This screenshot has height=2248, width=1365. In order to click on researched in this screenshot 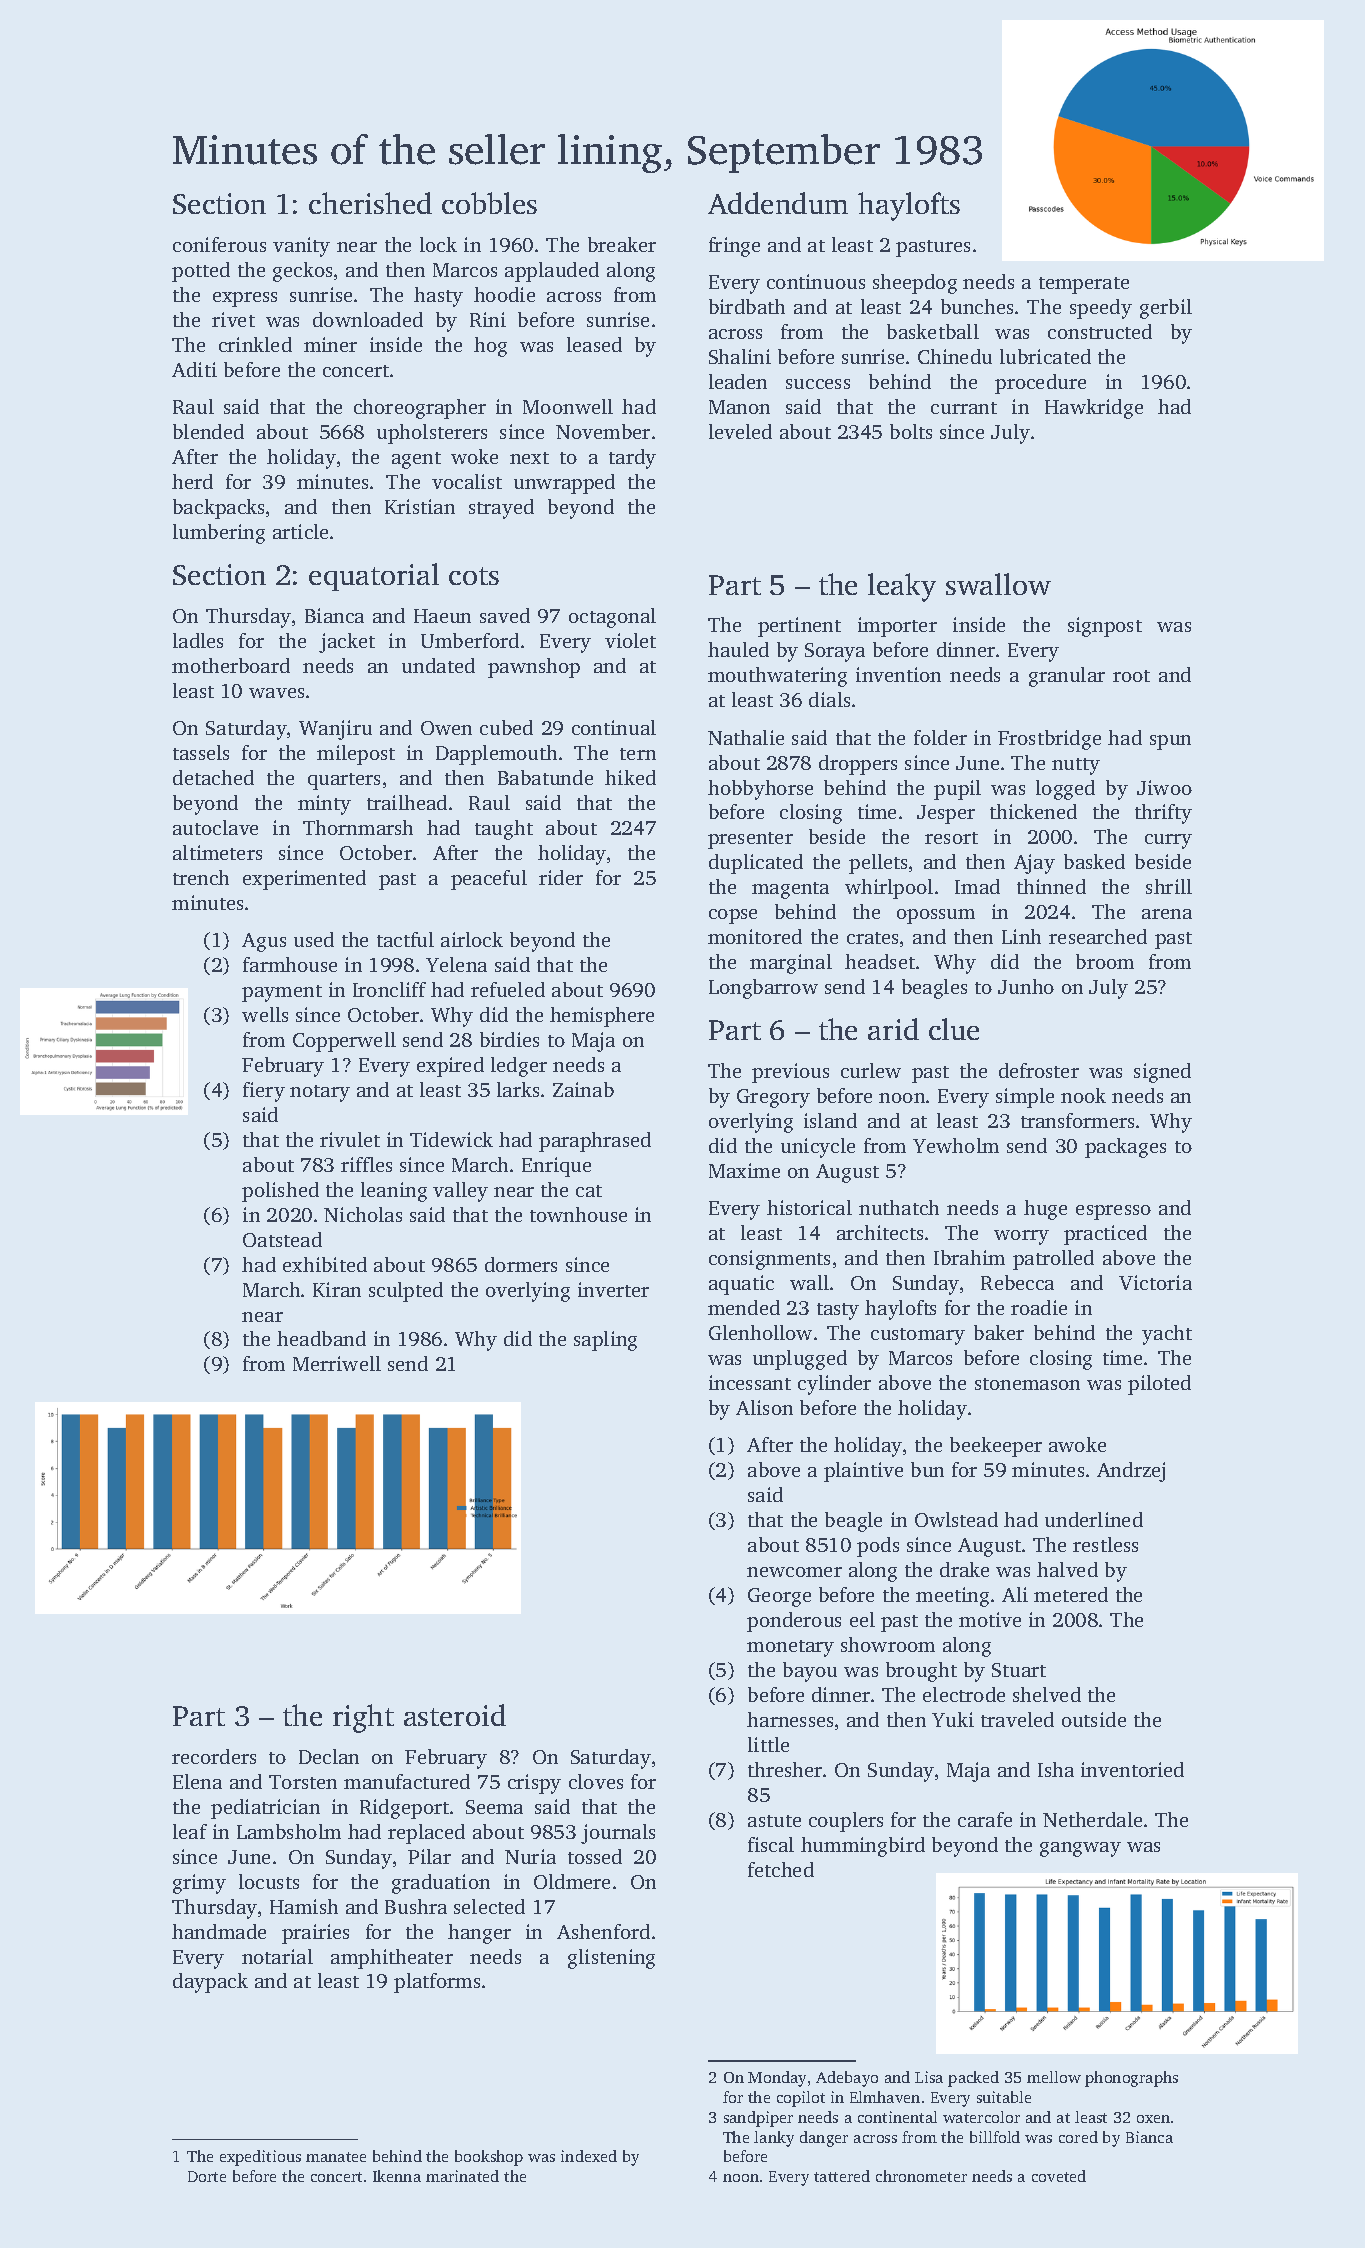, I will do `click(1098, 936)`.
